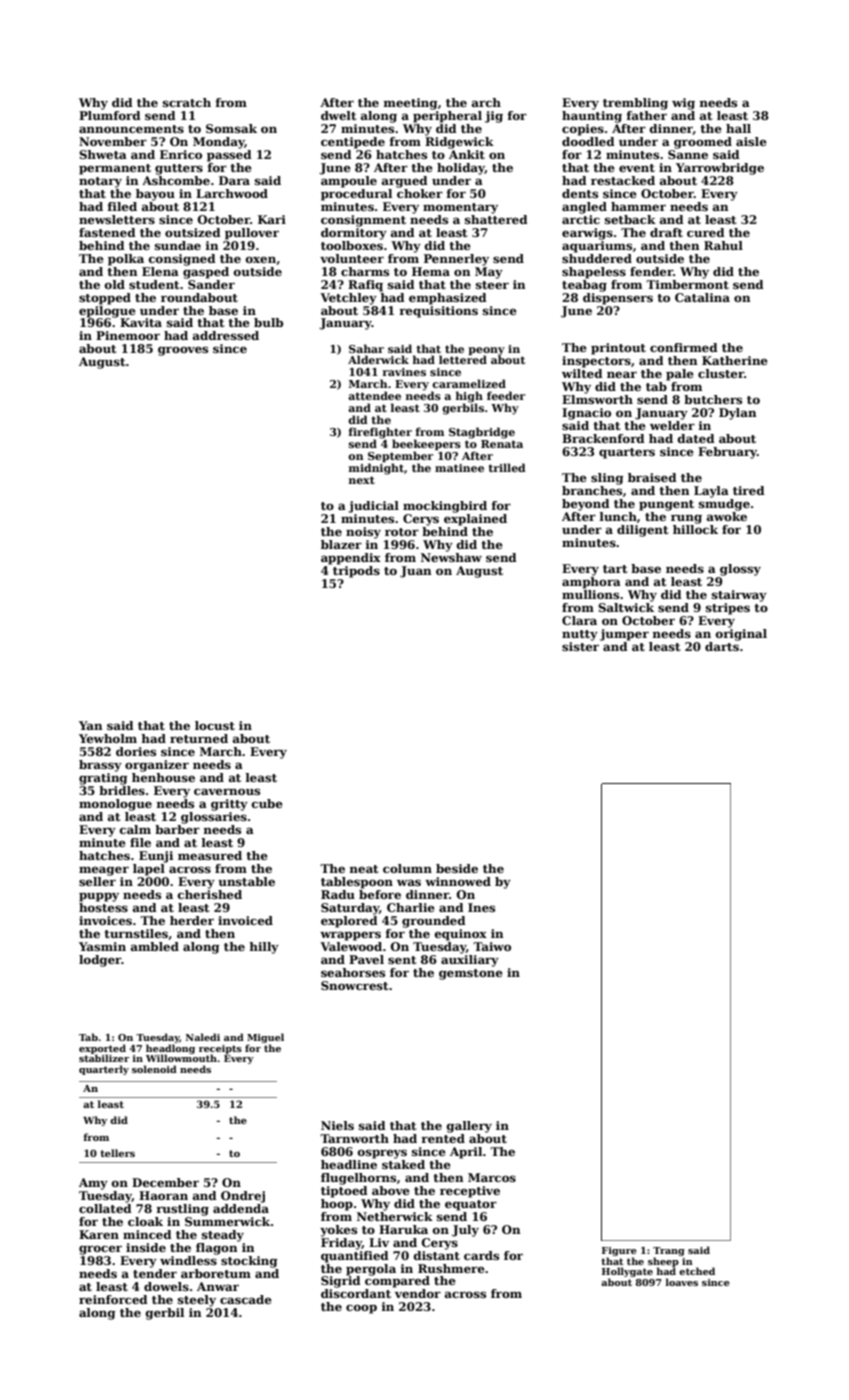 This screenshot has width=849, height=1400. I want to click on returned, so click(199, 738).
